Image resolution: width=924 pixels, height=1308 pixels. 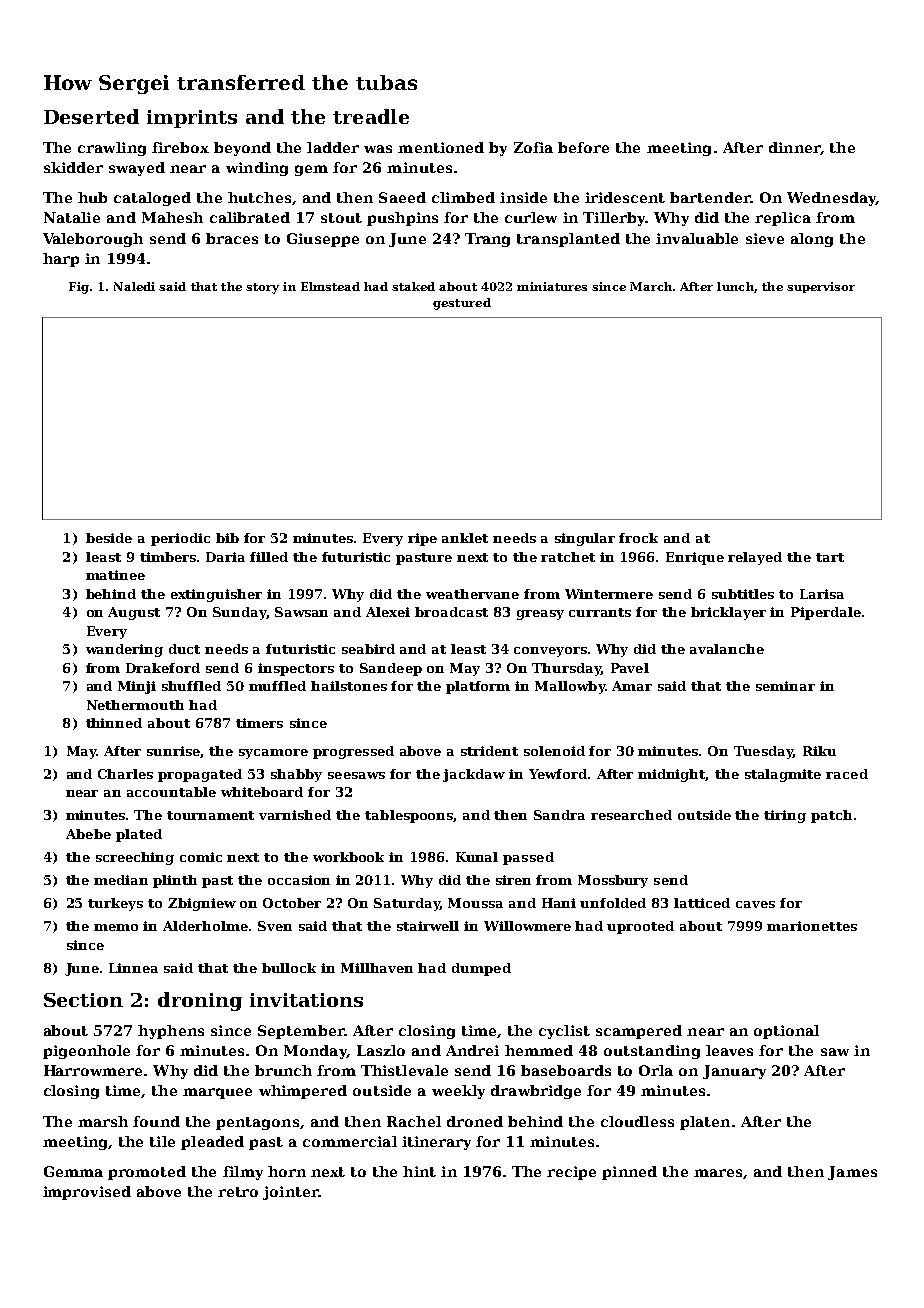 What do you see at coordinates (583, 147) in the screenshot?
I see `before` at bounding box center [583, 147].
